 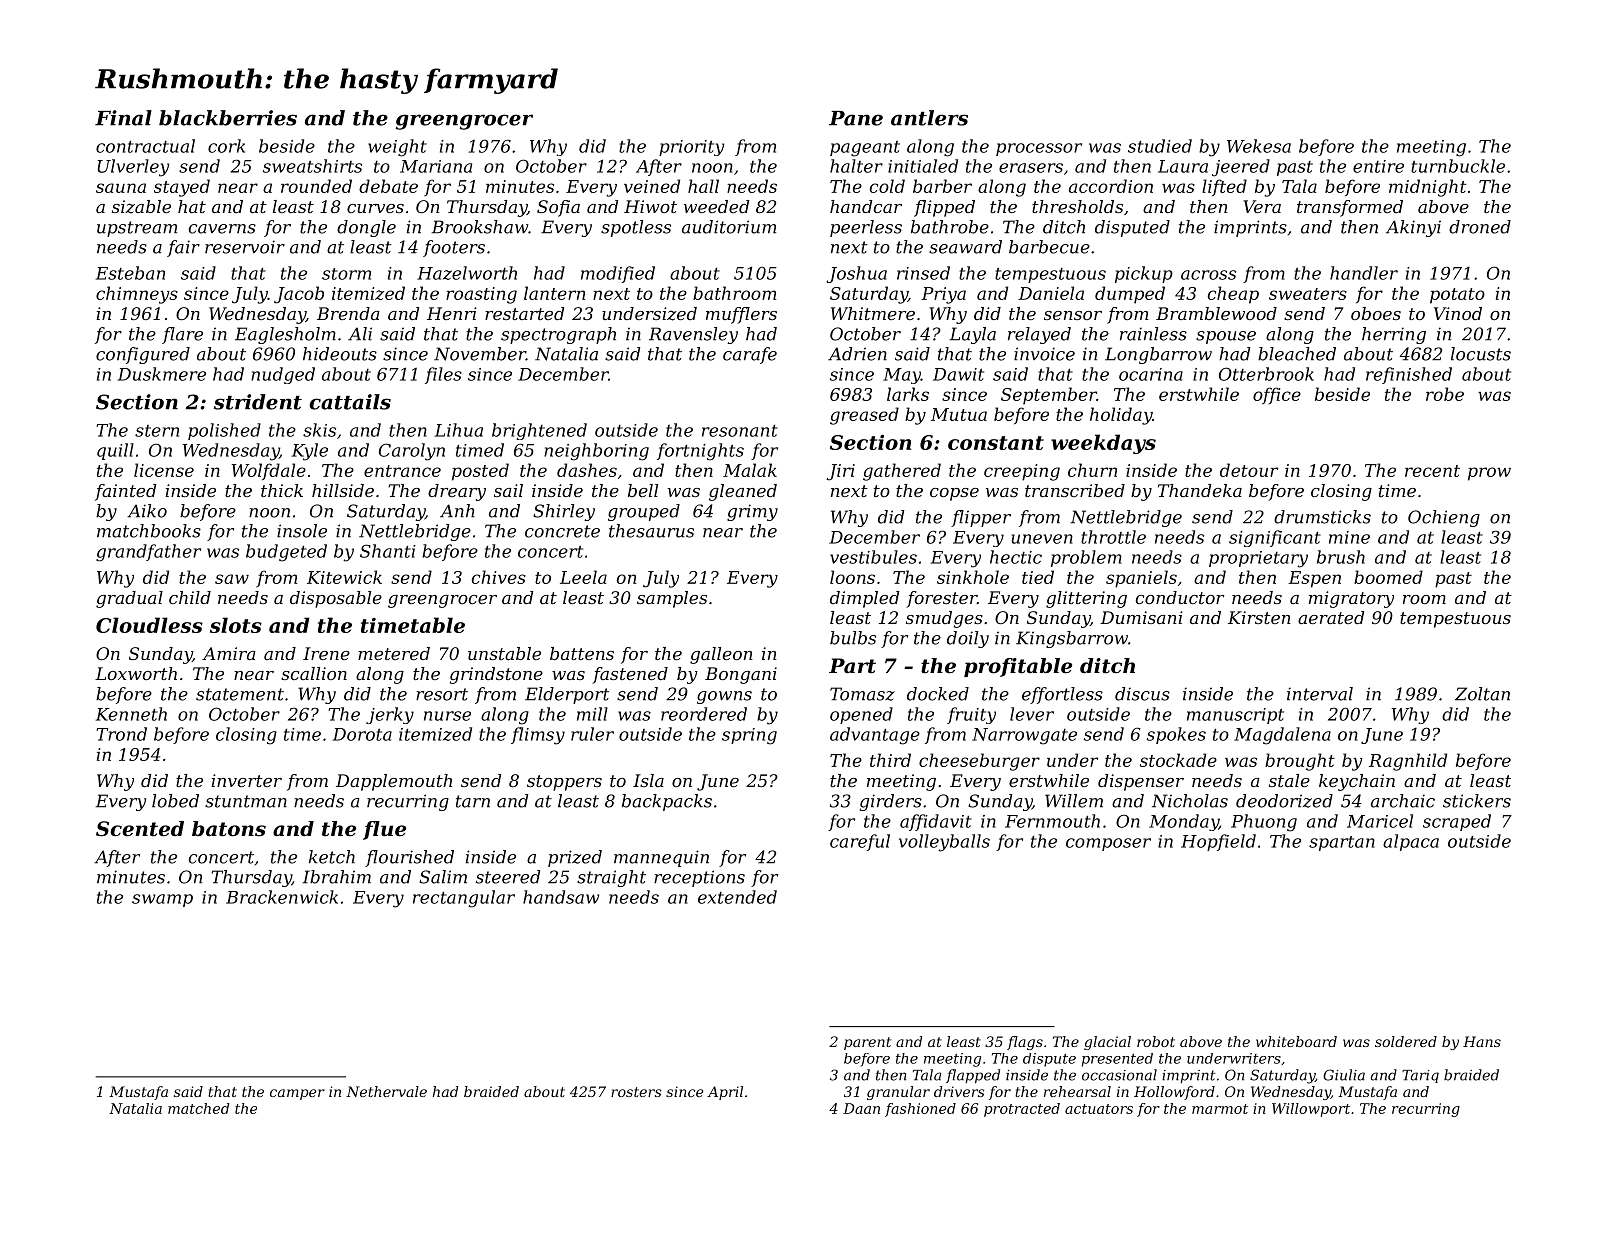 I want to click on Espen, so click(x=1314, y=579).
